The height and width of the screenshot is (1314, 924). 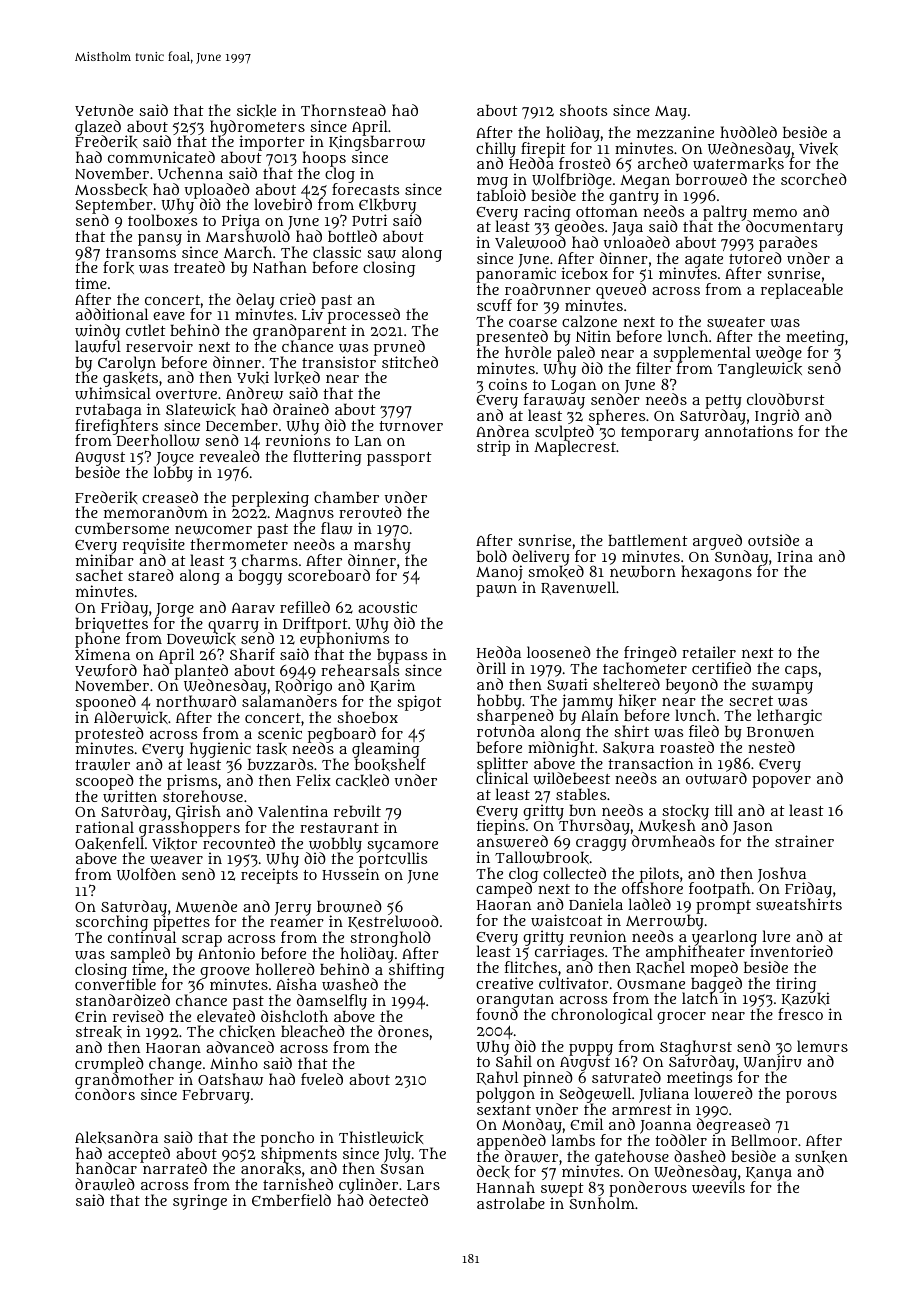 What do you see at coordinates (789, 717) in the screenshot?
I see `lethargic` at bounding box center [789, 717].
